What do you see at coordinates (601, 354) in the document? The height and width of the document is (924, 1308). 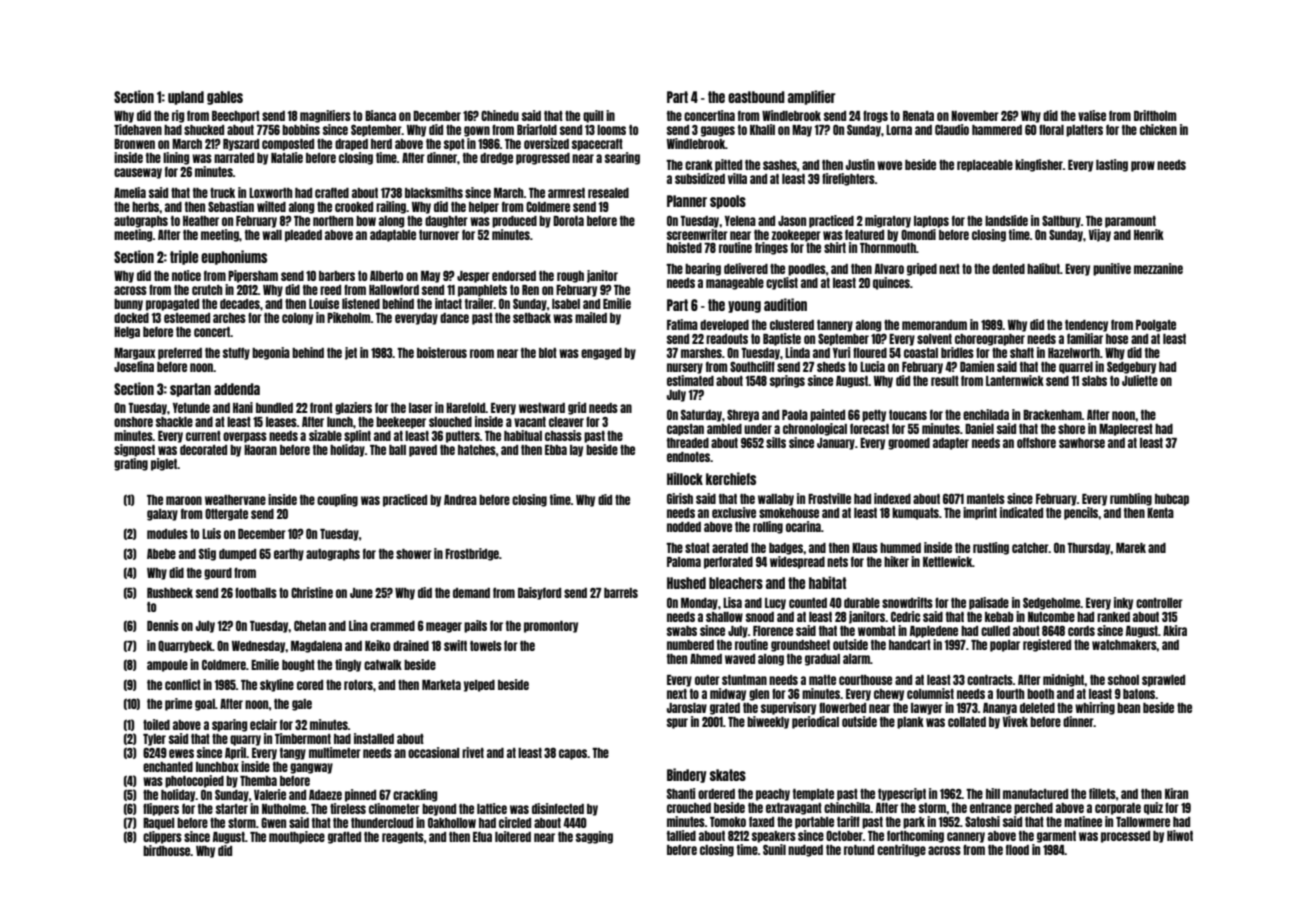 I see `engaged` at bounding box center [601, 354].
